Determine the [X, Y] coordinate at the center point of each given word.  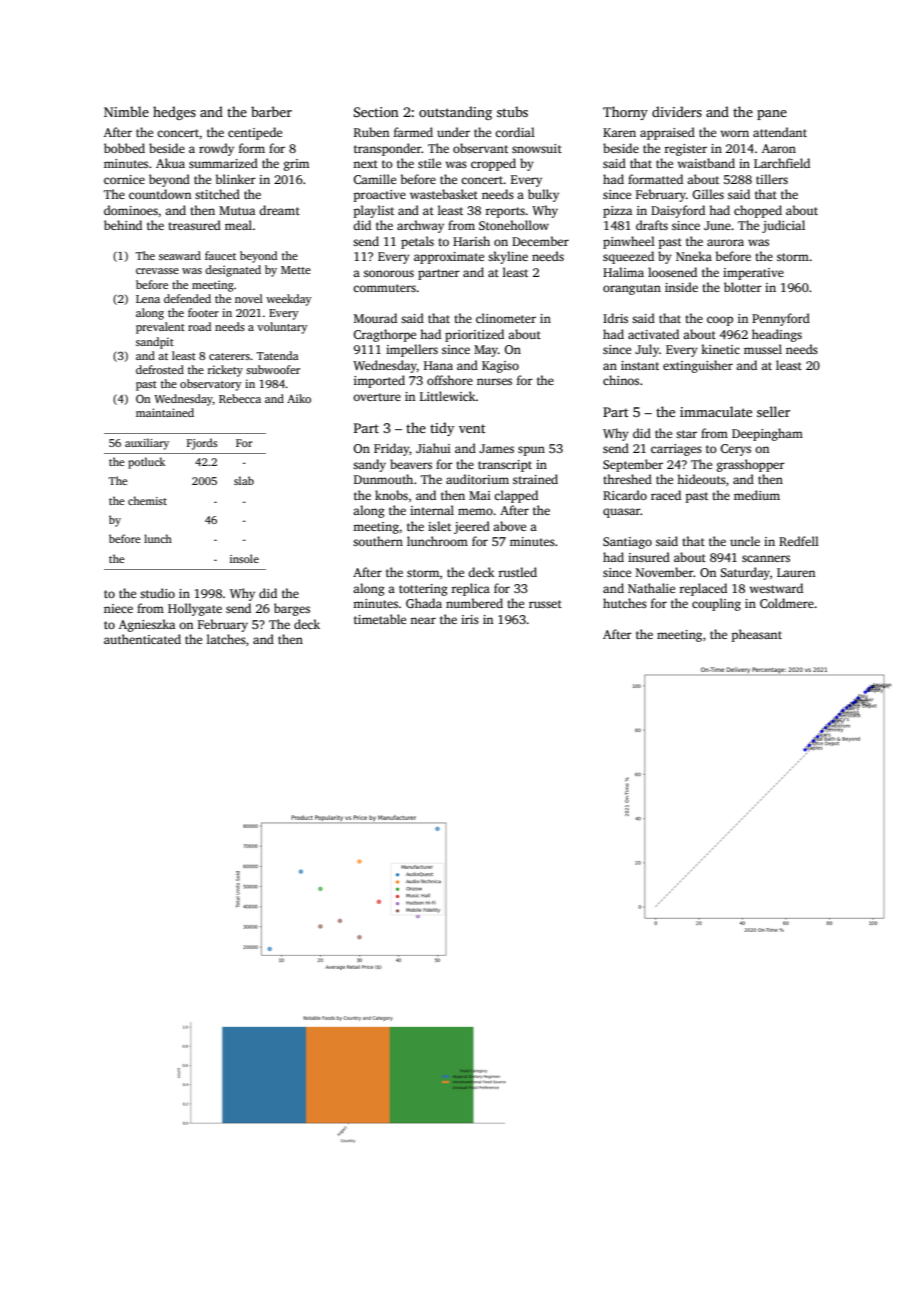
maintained [165, 412]
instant [640, 365]
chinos [621, 380]
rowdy [216, 149]
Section [376, 112]
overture [377, 397]
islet [439, 526]
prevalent [160, 328]
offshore [450, 380]
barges [292, 609]
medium [757, 495]
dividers [677, 111]
